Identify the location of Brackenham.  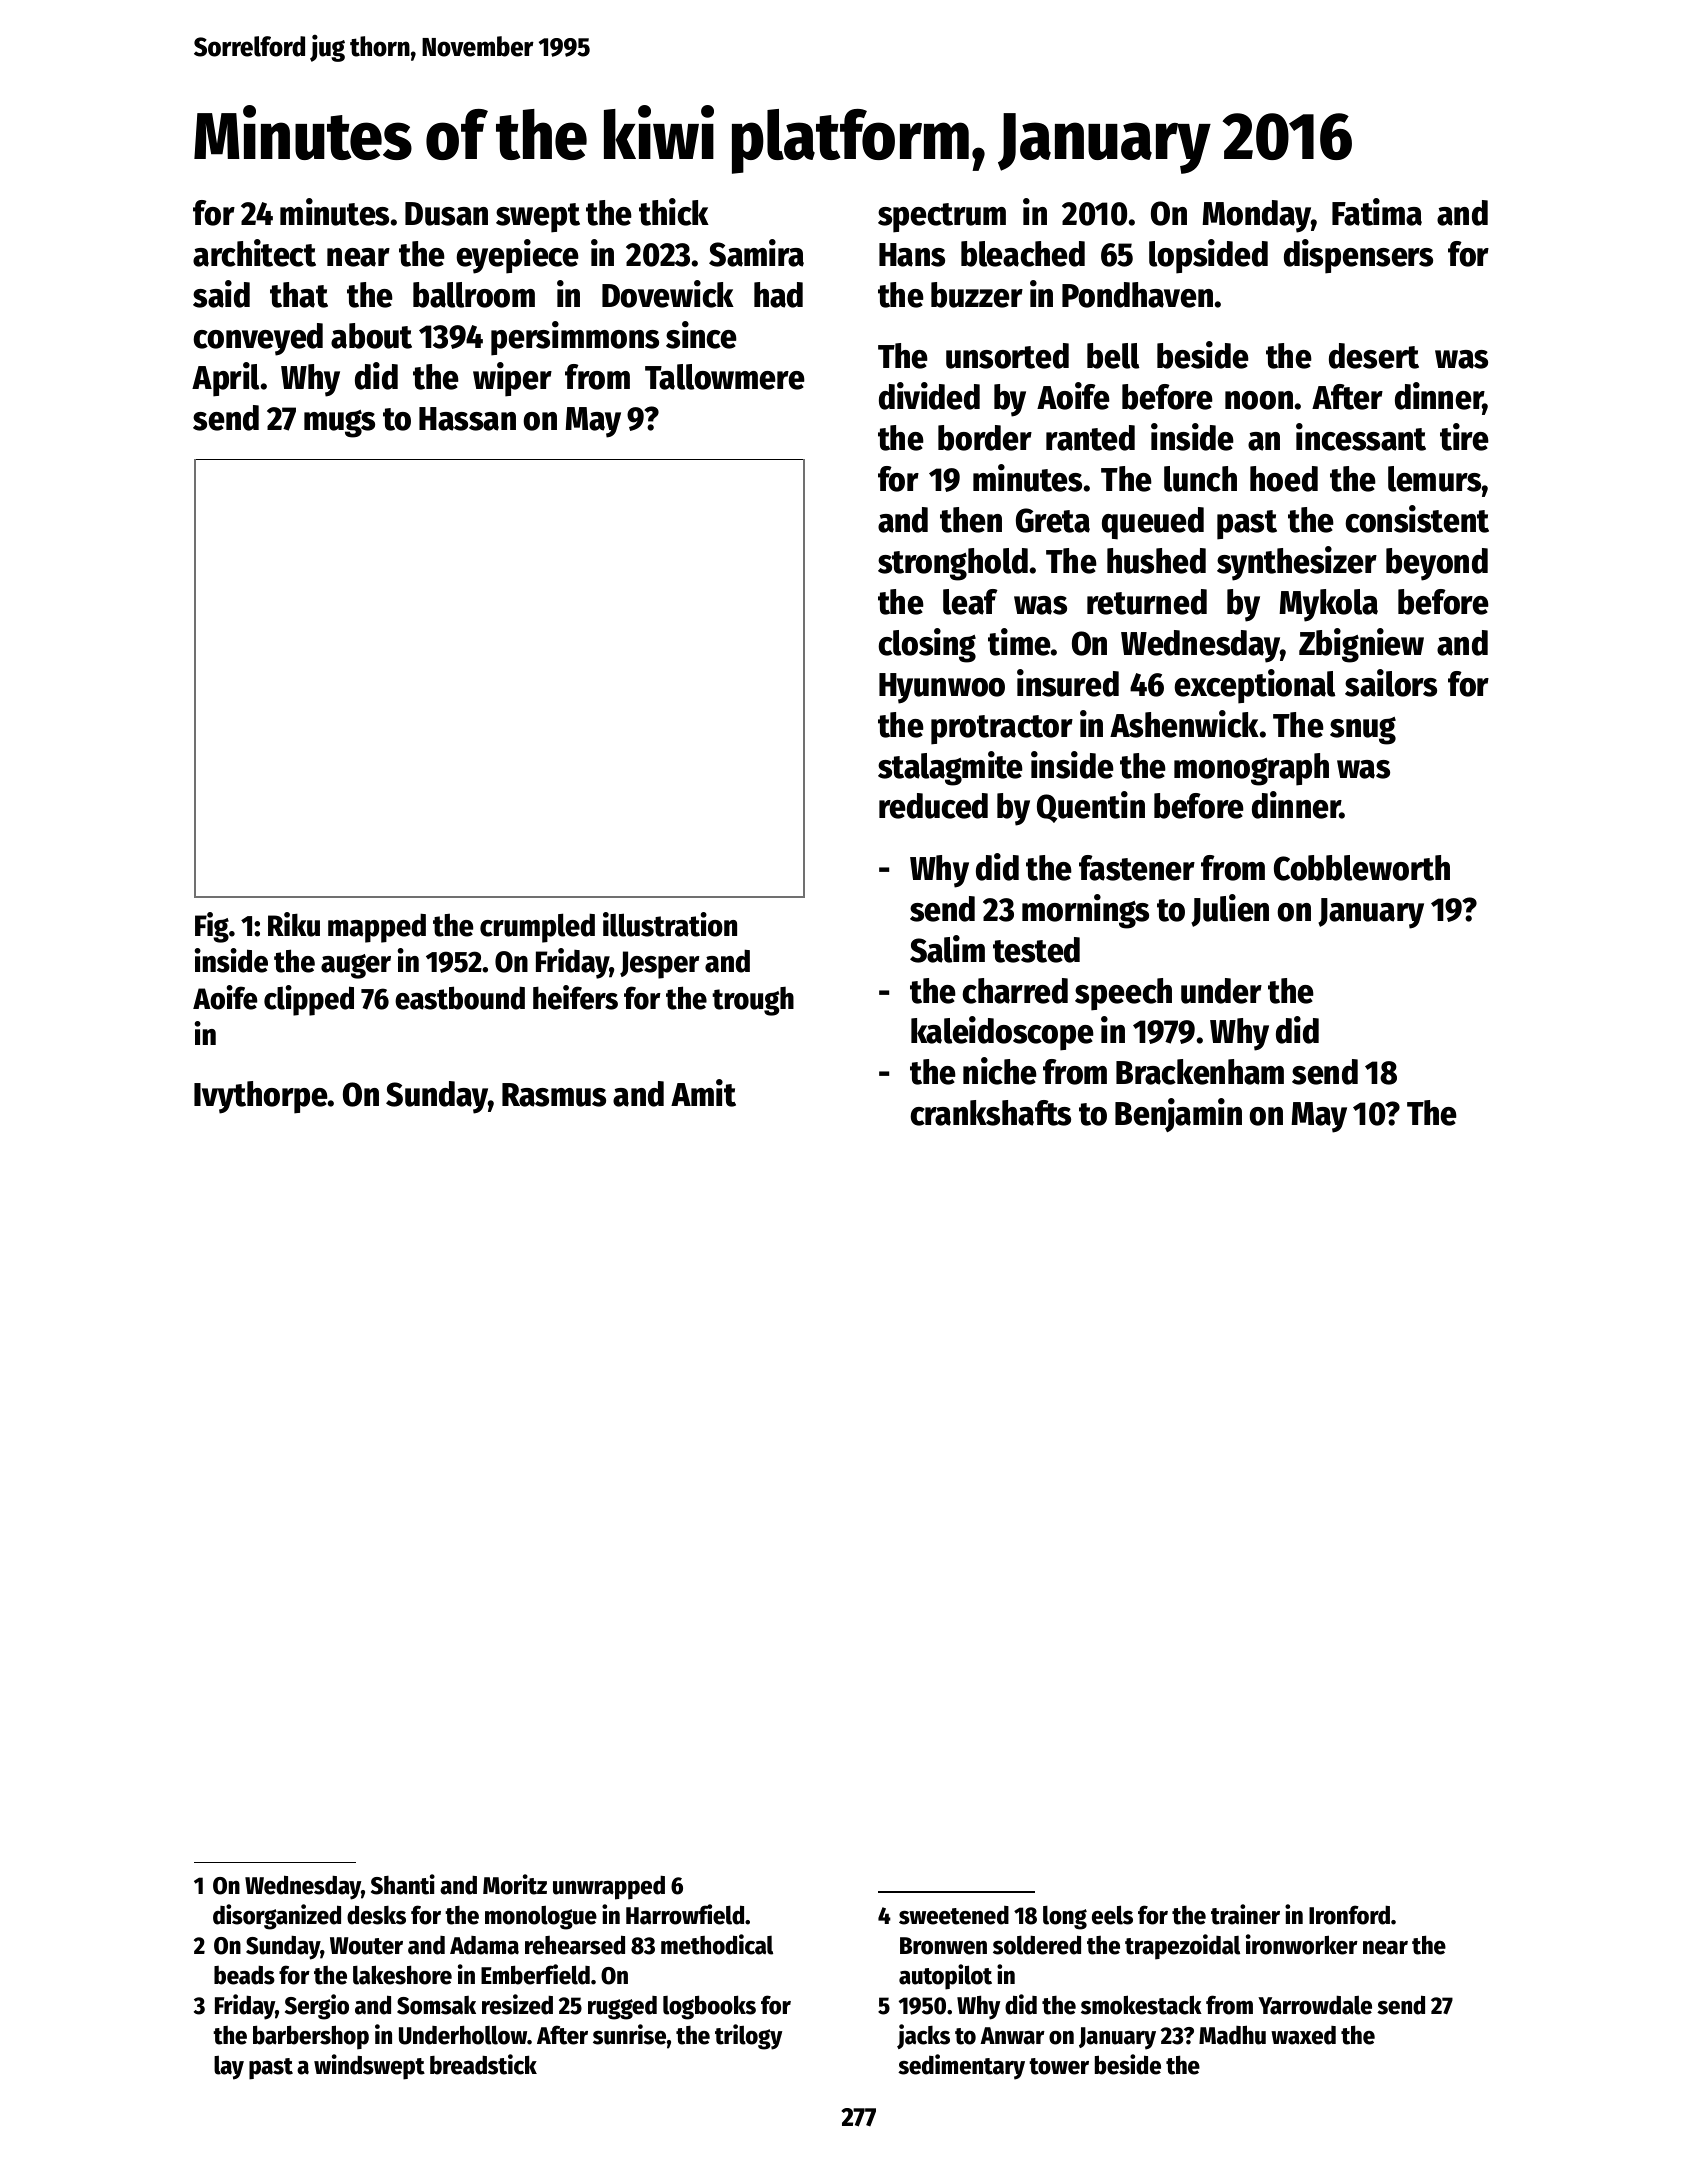
(1200, 1072).
